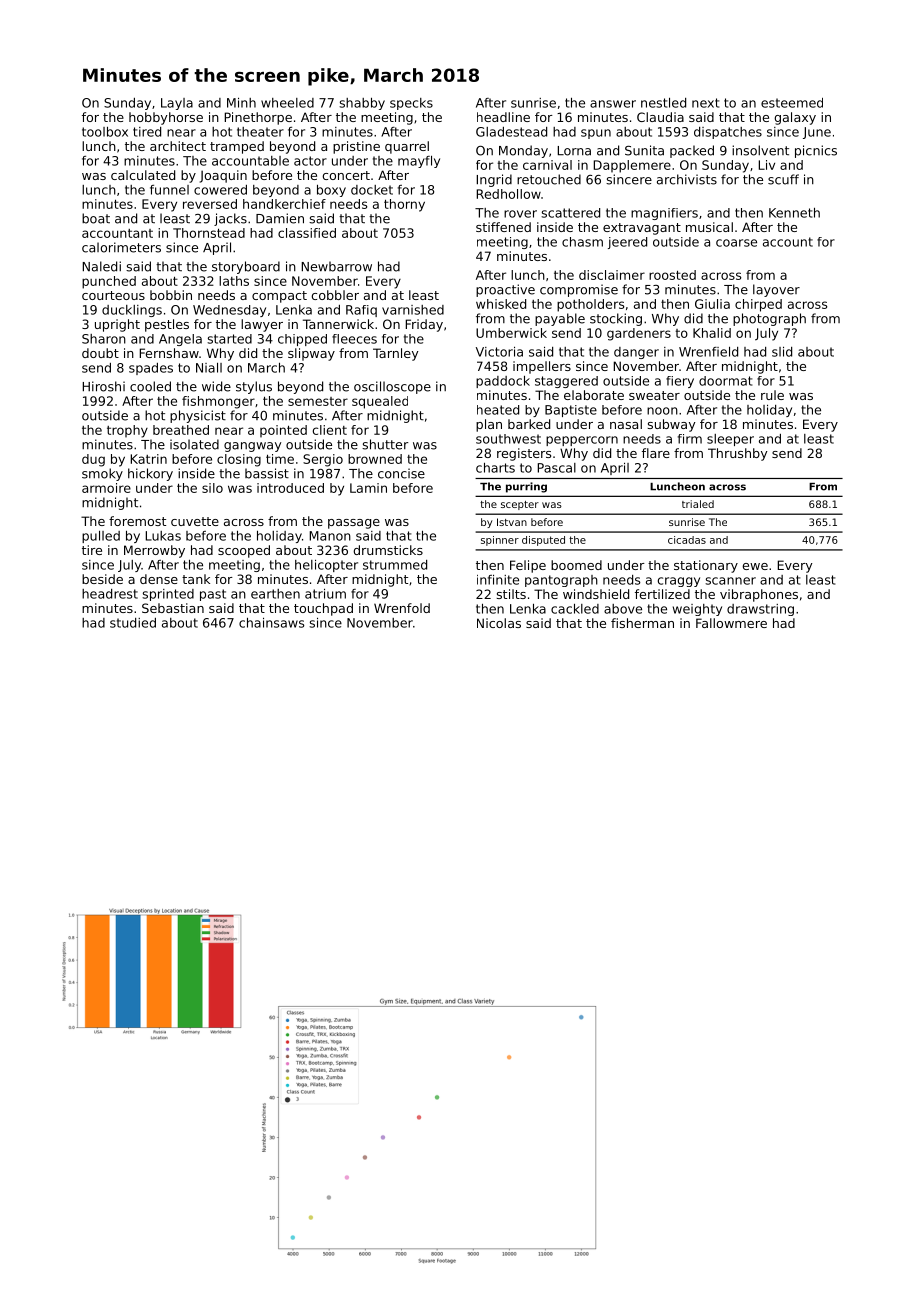  Describe the element at coordinates (698, 504) in the screenshot. I see `trialed` at that location.
